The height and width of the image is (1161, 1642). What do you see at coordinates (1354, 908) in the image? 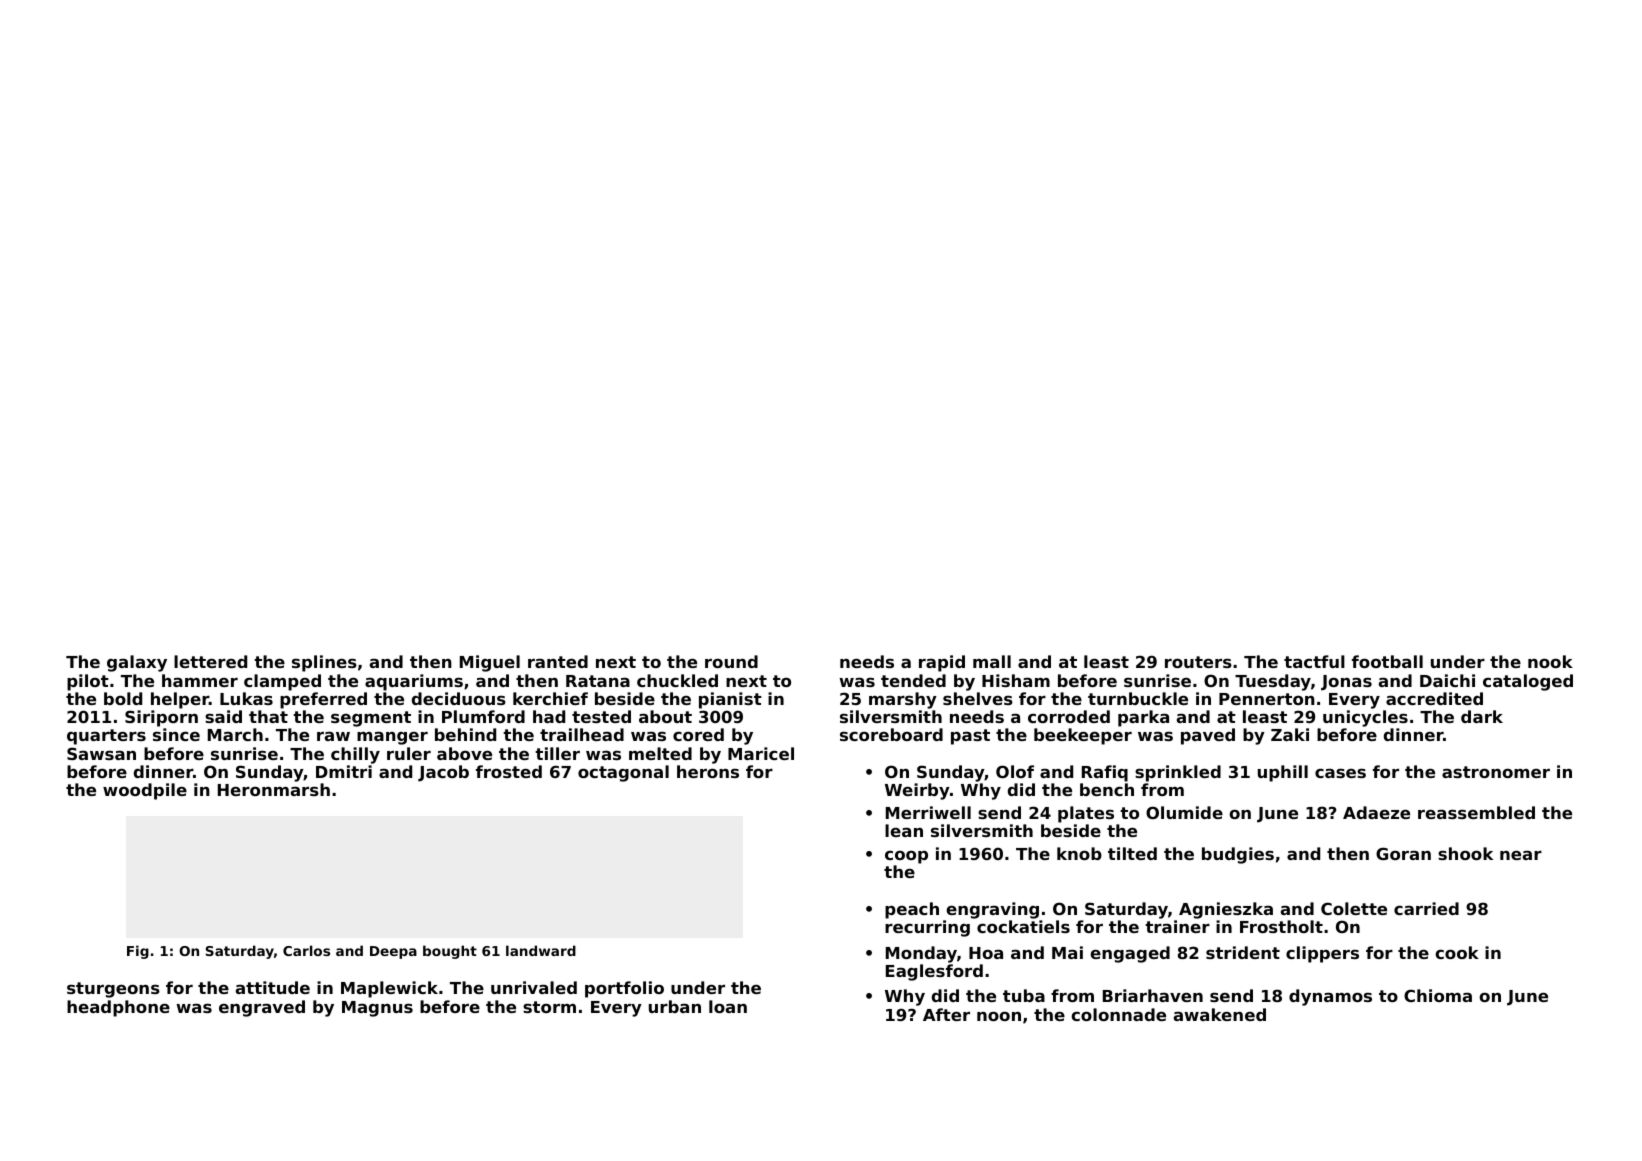
I see `Colette` at bounding box center [1354, 908].
